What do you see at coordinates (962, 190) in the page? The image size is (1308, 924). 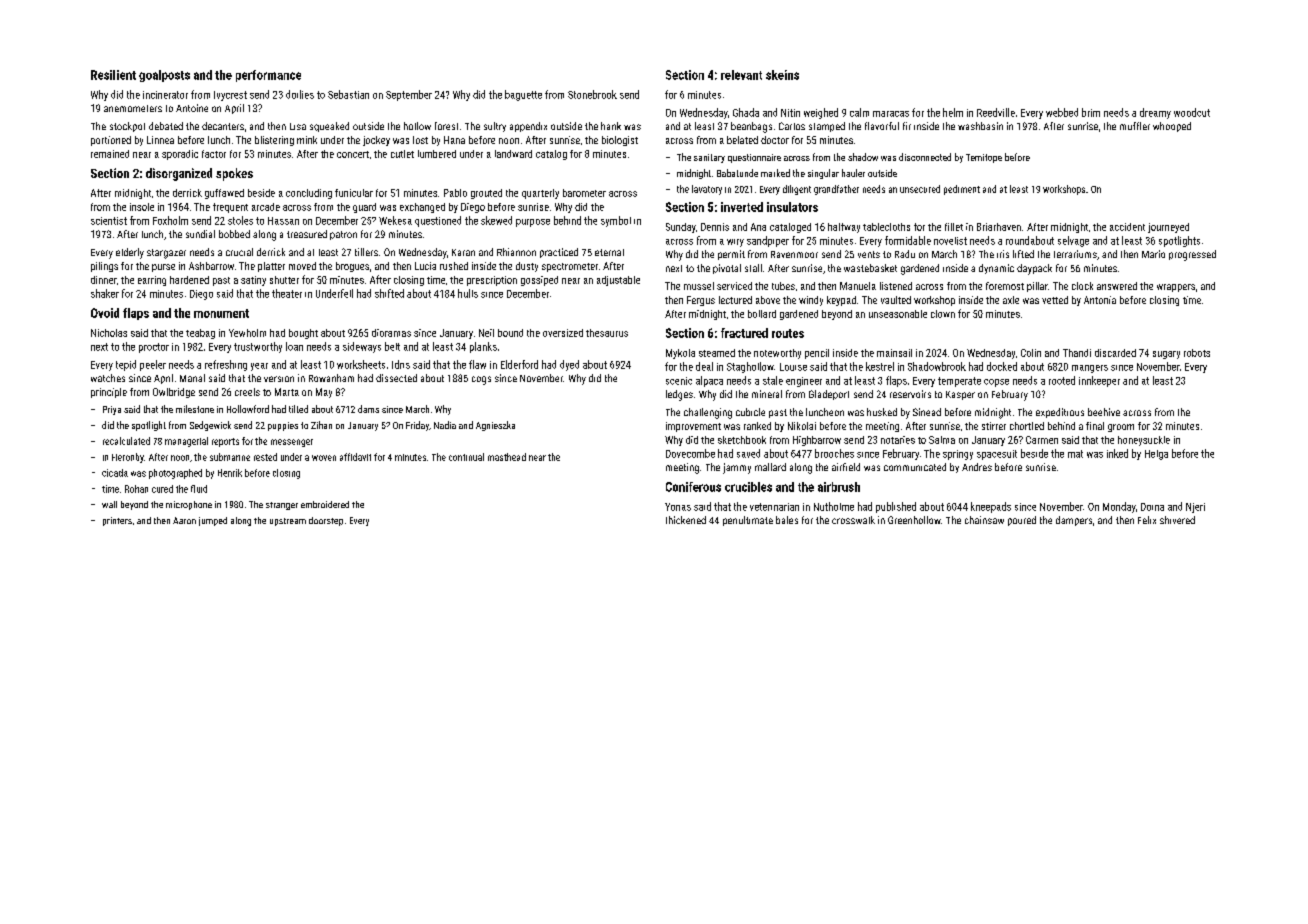 I see `pediment` at bounding box center [962, 190].
